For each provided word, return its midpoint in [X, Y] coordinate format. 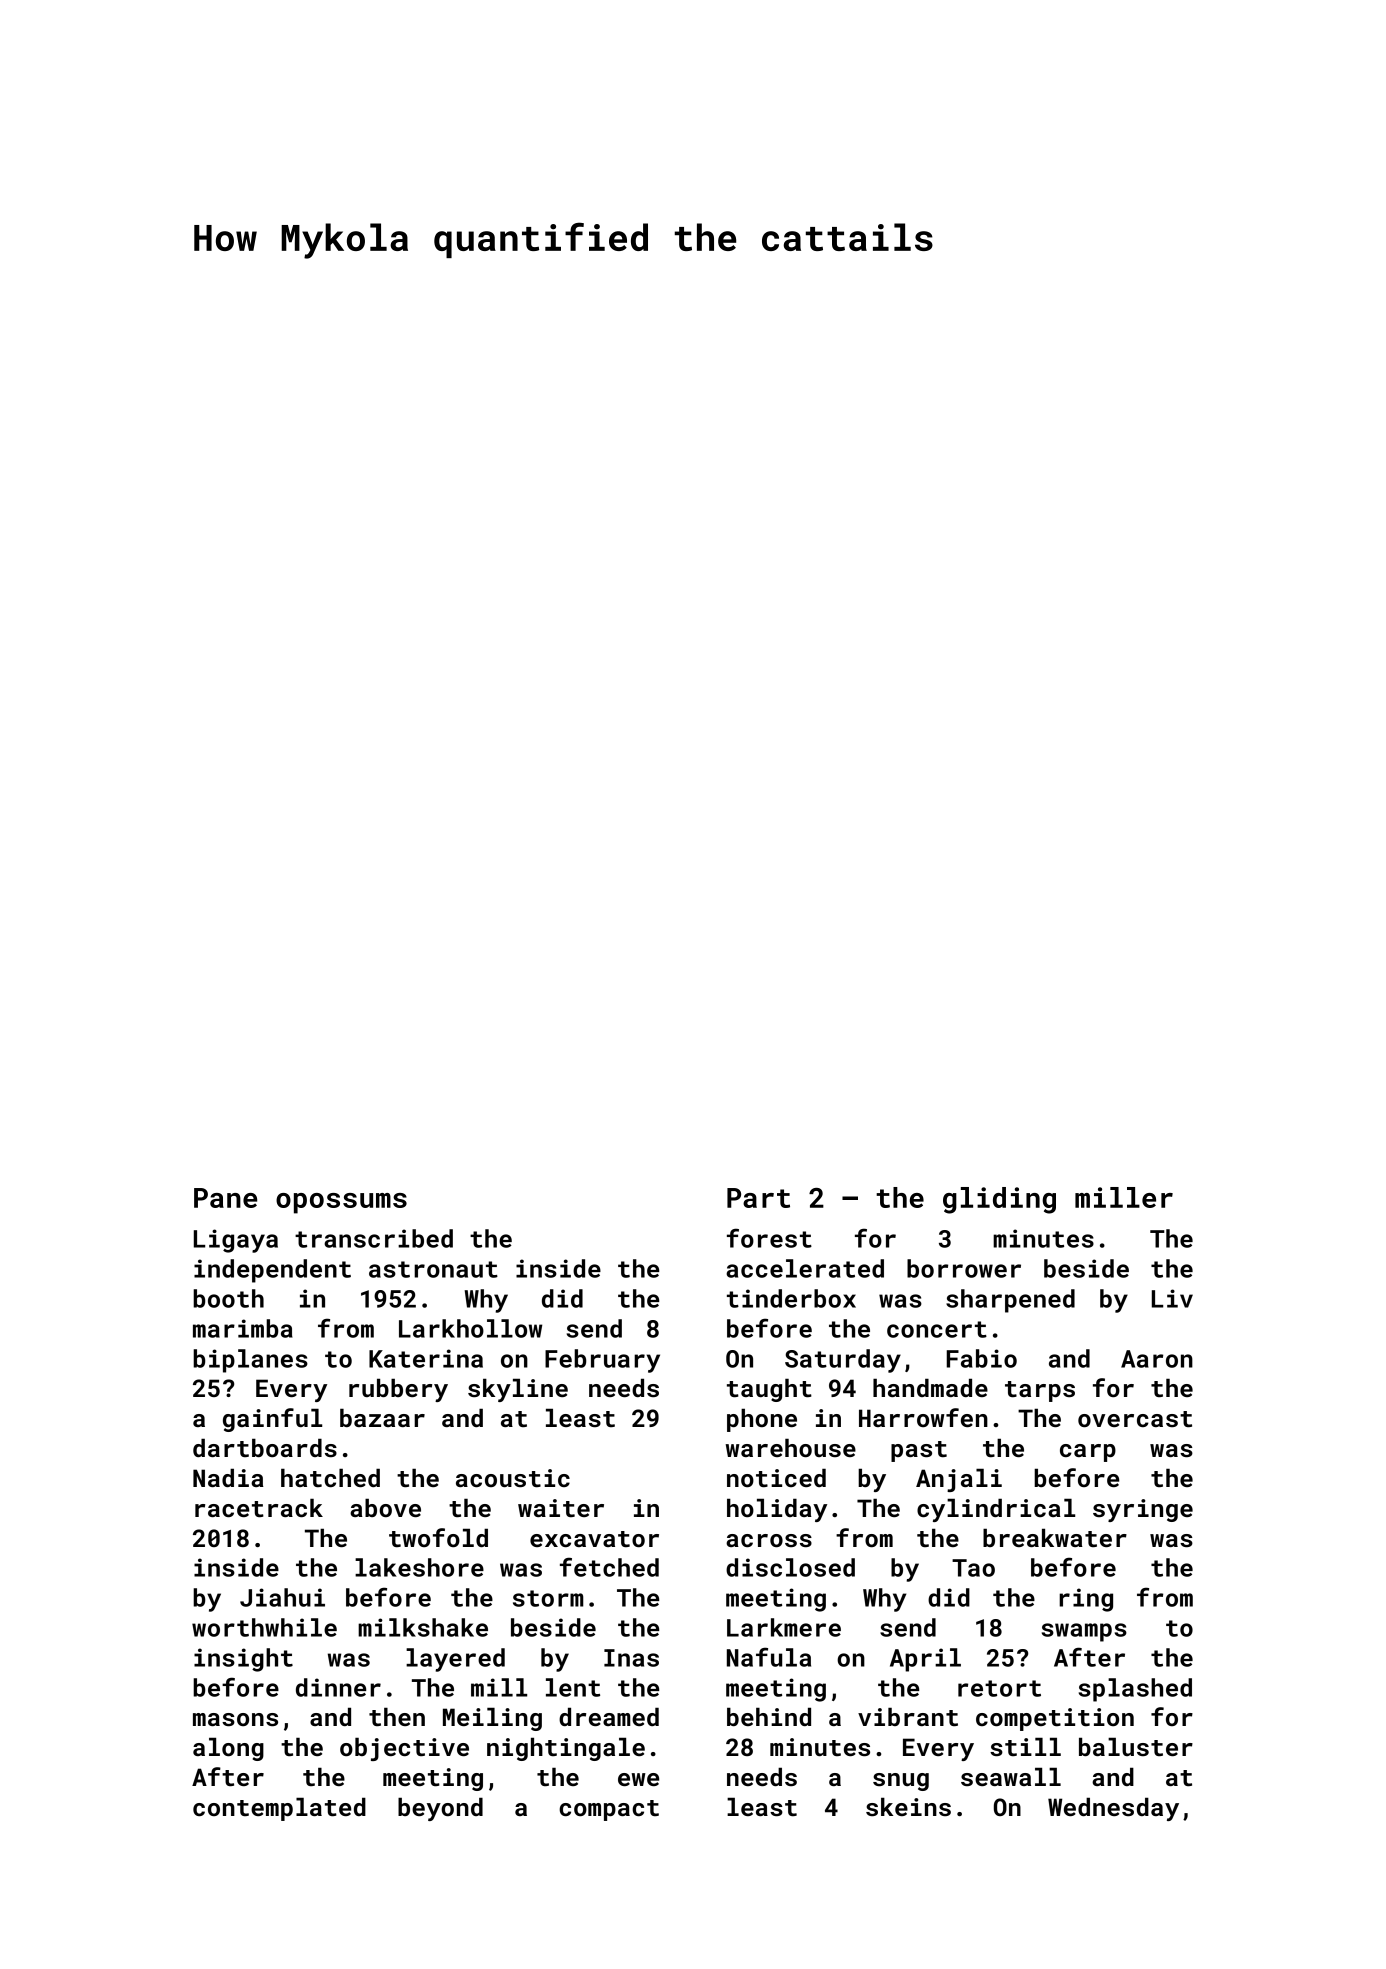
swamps [1084, 1632]
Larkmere [784, 1627]
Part [758, 1198]
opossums [341, 1203]
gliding [999, 1200]
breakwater [1055, 1537]
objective [404, 1749]
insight [243, 1660]
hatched [330, 1478]
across [769, 1541]
